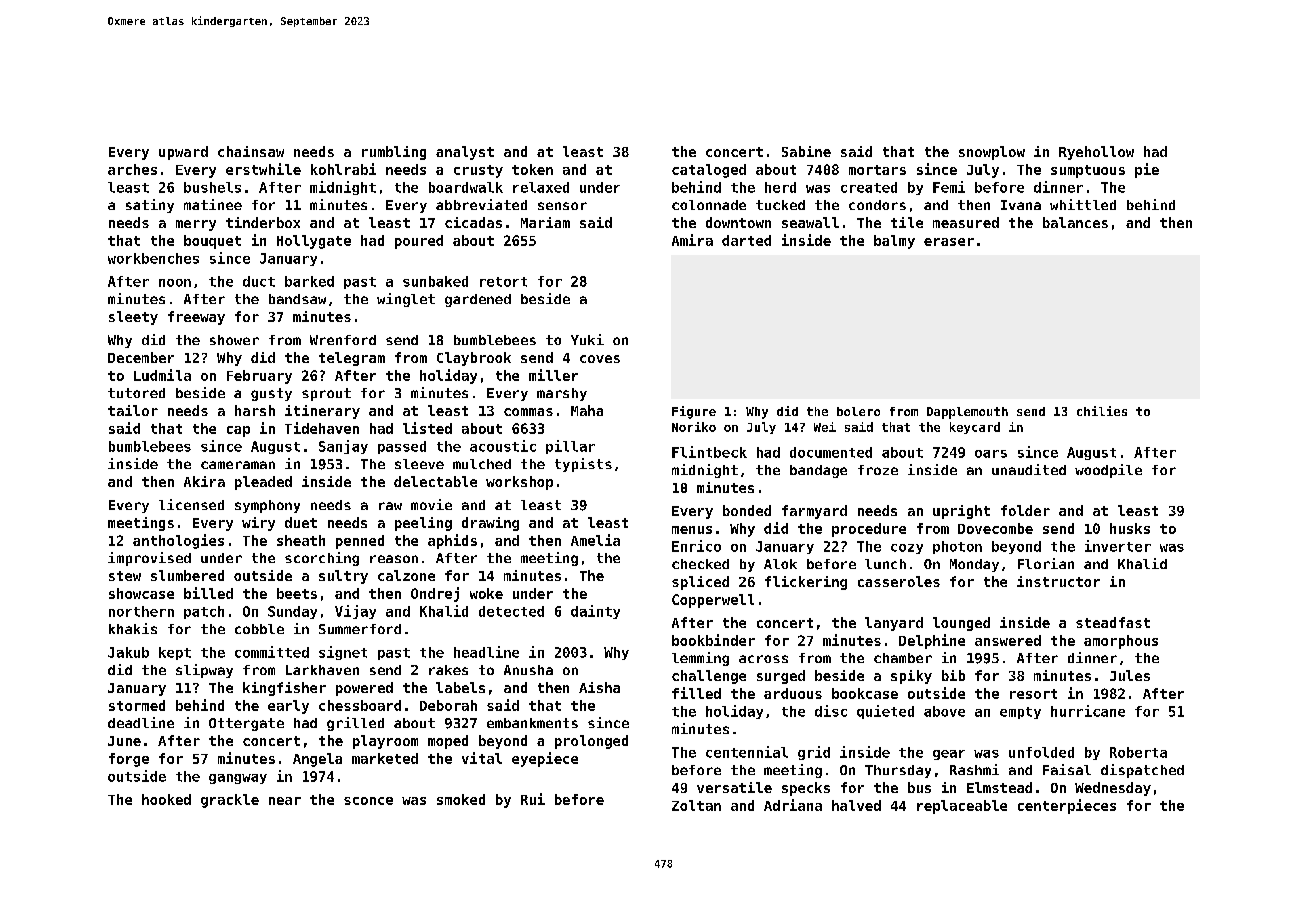 The height and width of the image is (924, 1308). I want to click on committed, so click(272, 652).
